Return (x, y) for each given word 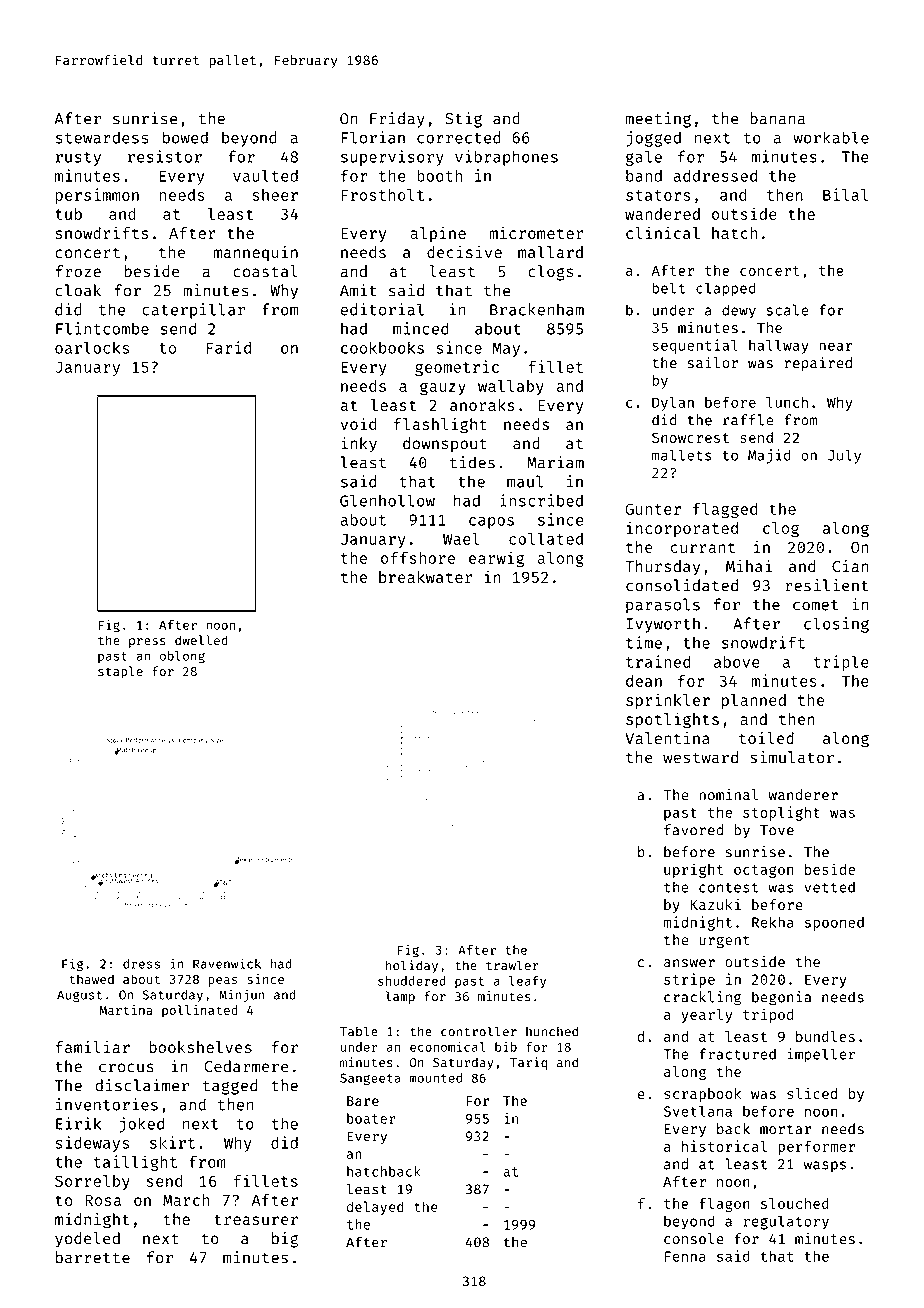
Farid (229, 347)
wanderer (803, 795)
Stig (463, 120)
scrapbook (702, 1095)
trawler (512, 965)
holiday (412, 966)
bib (506, 1047)
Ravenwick (227, 963)
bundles (825, 1036)
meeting (658, 120)
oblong (182, 657)
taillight (135, 1163)
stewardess (102, 137)
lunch (787, 402)
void (358, 423)
